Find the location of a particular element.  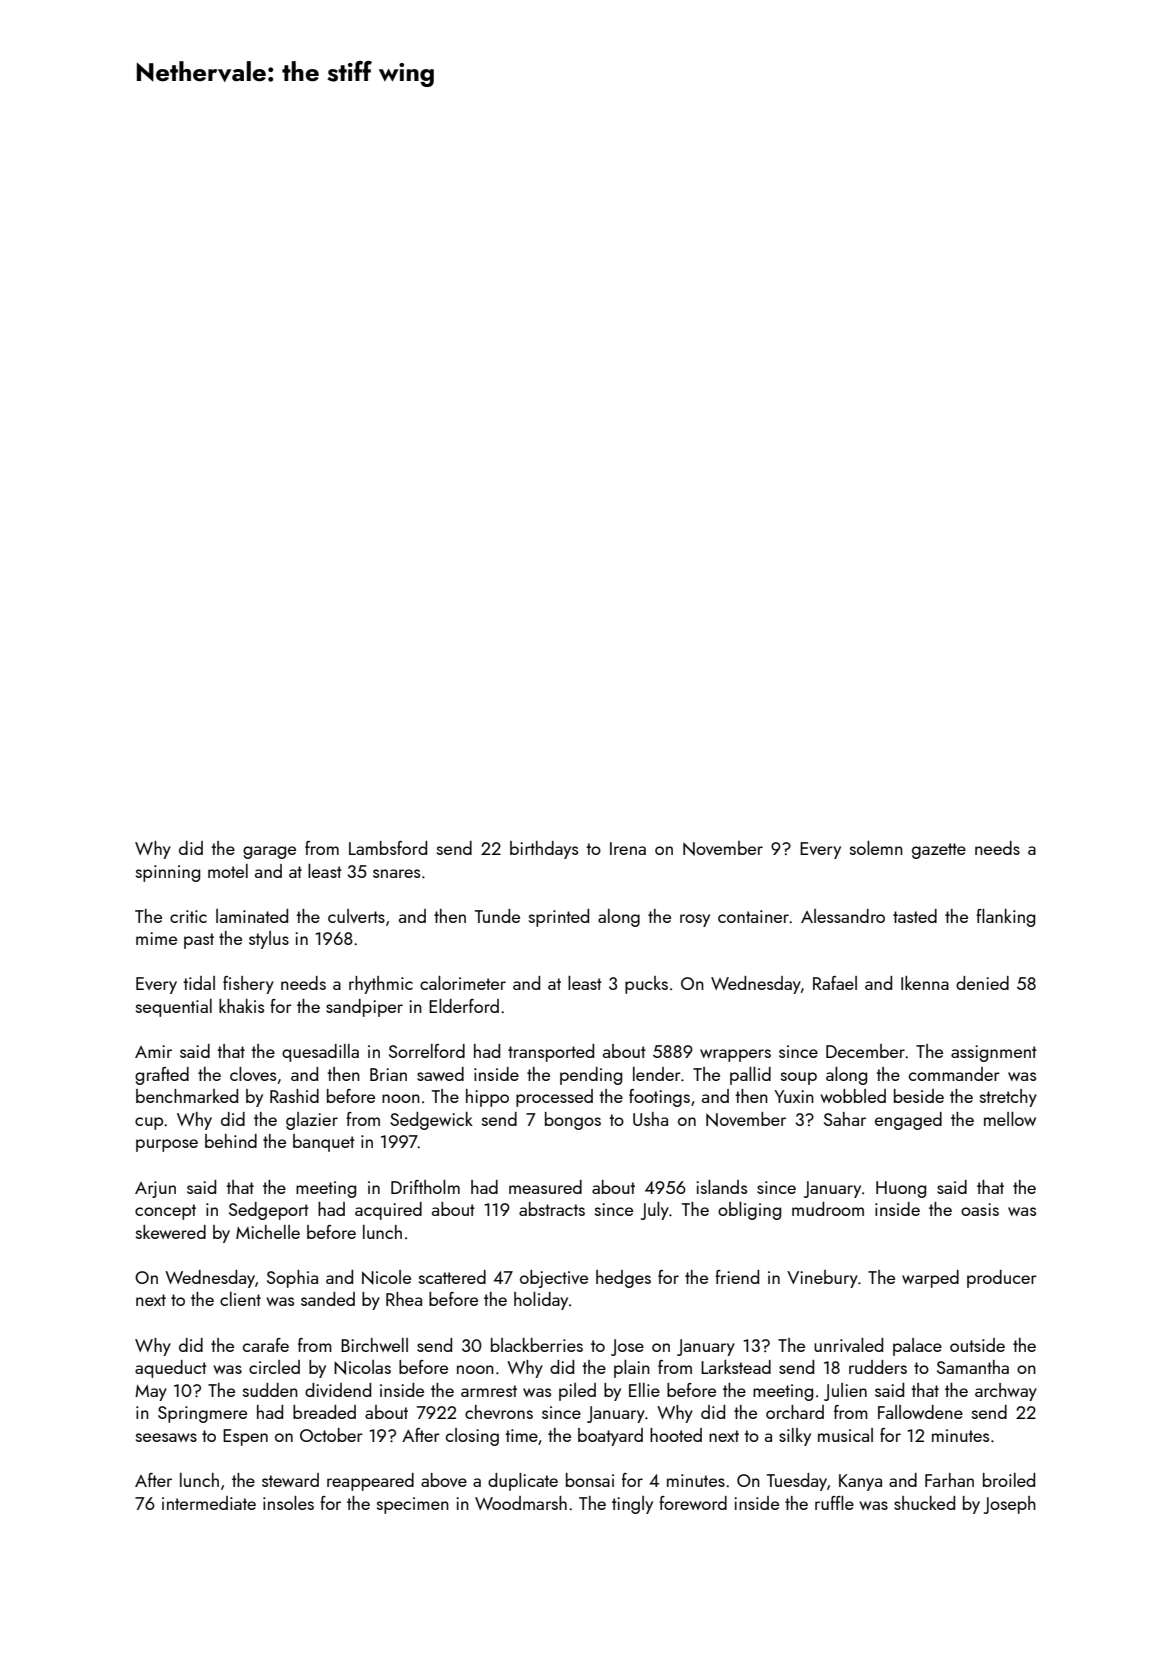

Sophia is located at coordinates (292, 1279).
